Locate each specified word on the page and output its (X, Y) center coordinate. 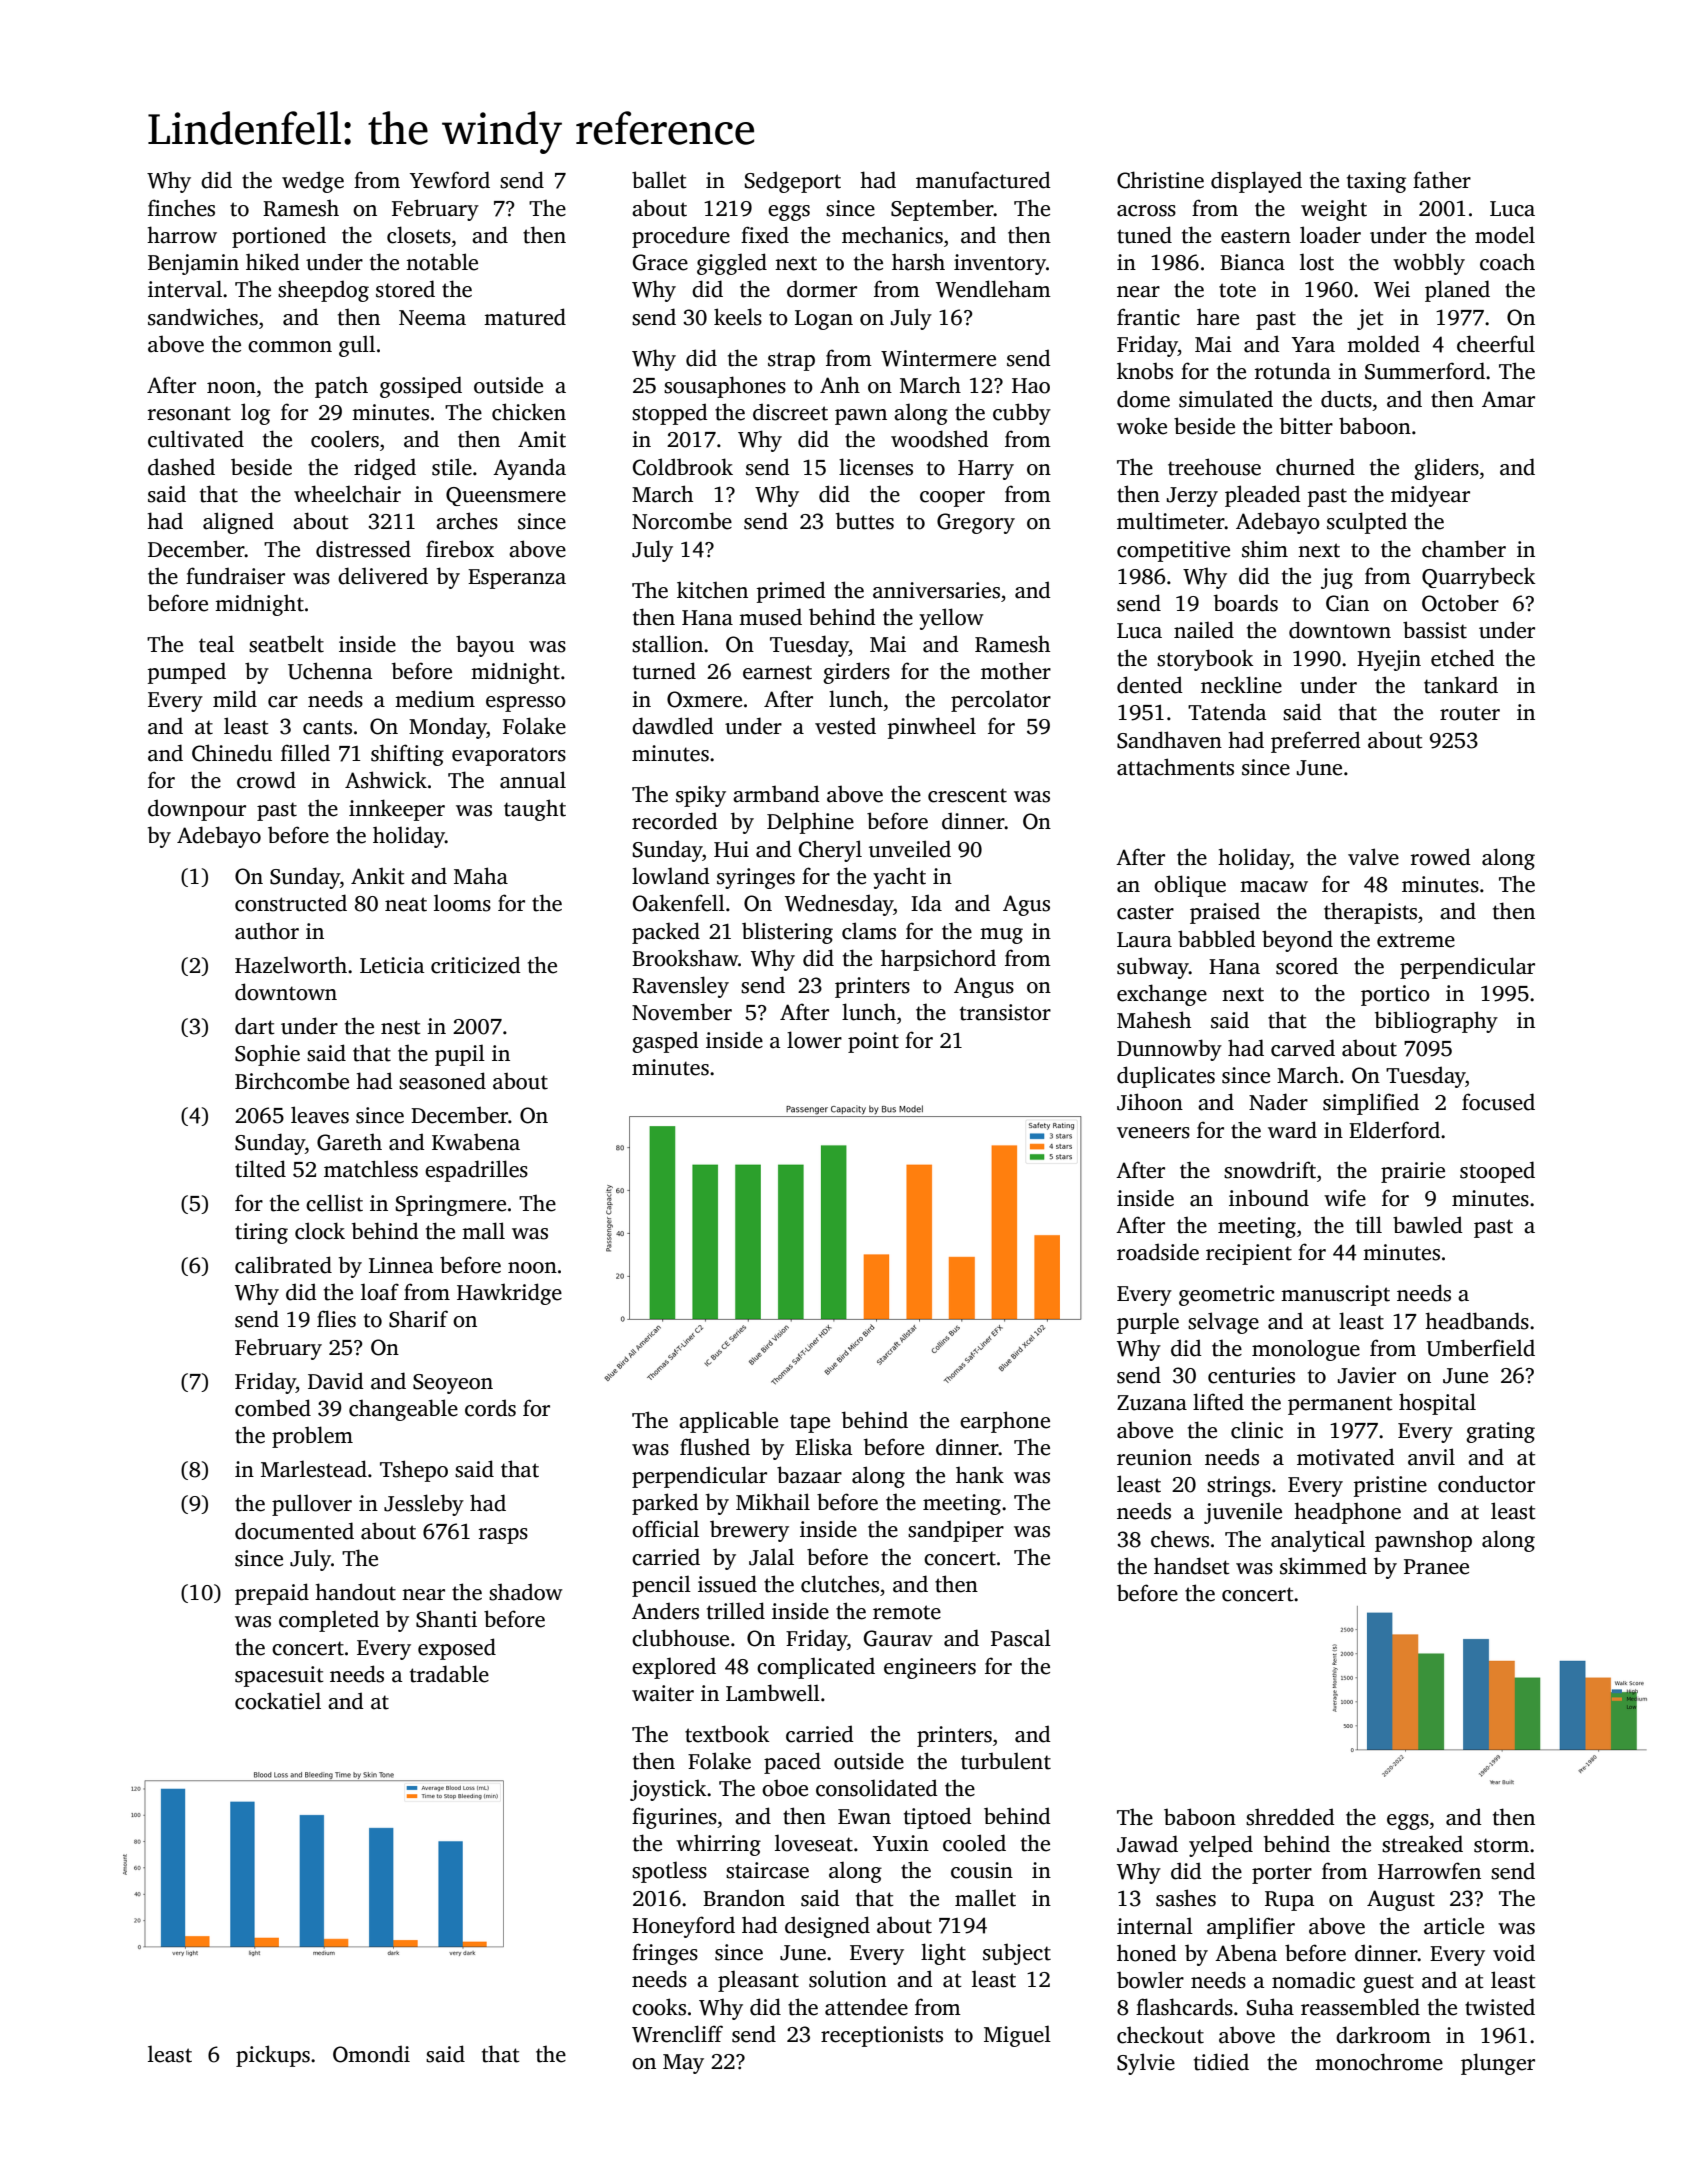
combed (273, 1408)
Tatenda (1227, 712)
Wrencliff (677, 2034)
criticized (476, 965)
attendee (866, 2007)
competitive (1173, 551)
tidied (1221, 2062)
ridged (385, 469)
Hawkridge (509, 1294)
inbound (1269, 1198)
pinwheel (932, 728)
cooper (952, 499)
